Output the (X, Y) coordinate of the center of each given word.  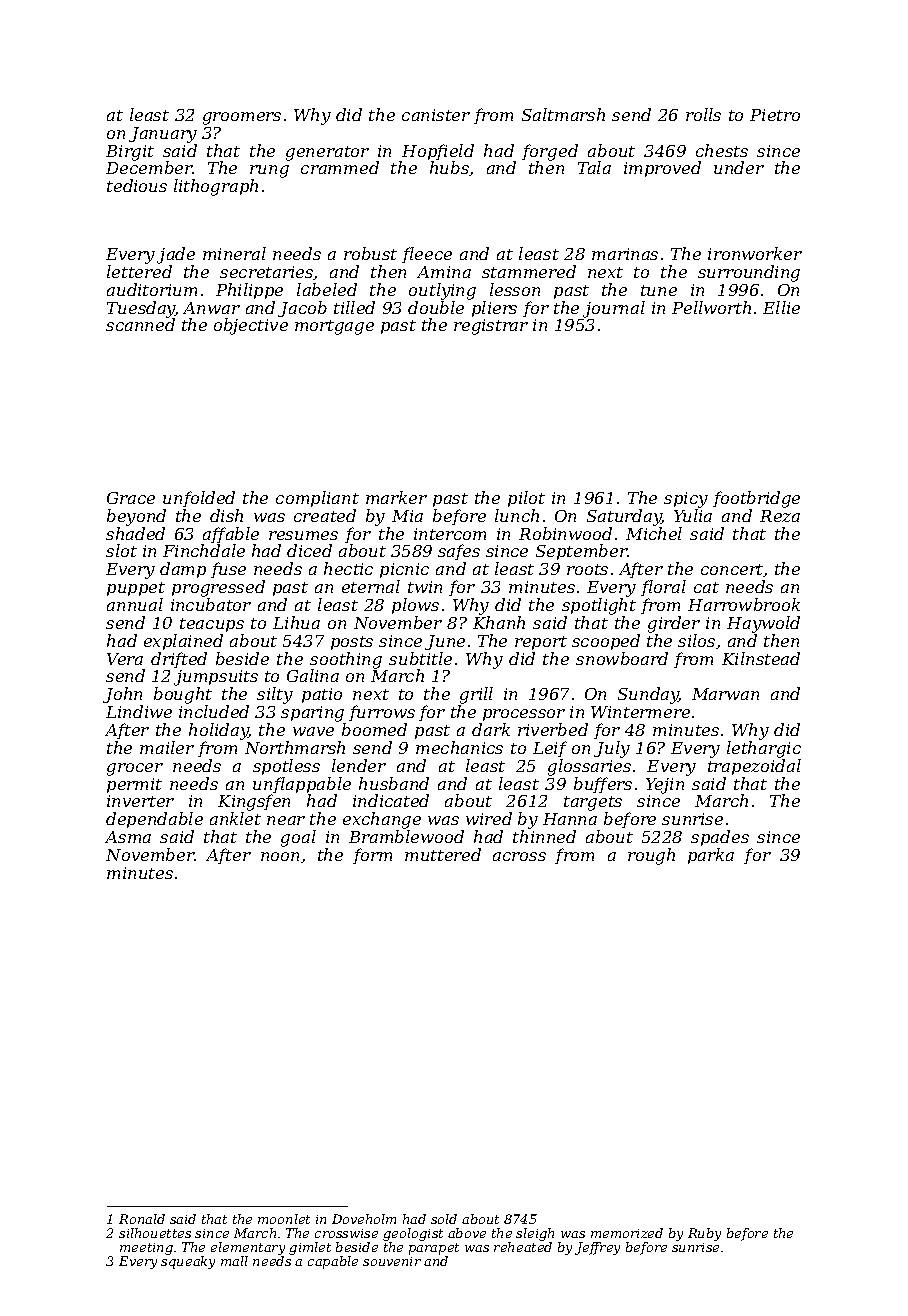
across (519, 856)
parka (711, 856)
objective (251, 326)
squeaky (188, 1262)
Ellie (781, 307)
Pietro (775, 115)
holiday (219, 731)
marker (396, 497)
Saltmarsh (563, 114)
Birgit (130, 153)
